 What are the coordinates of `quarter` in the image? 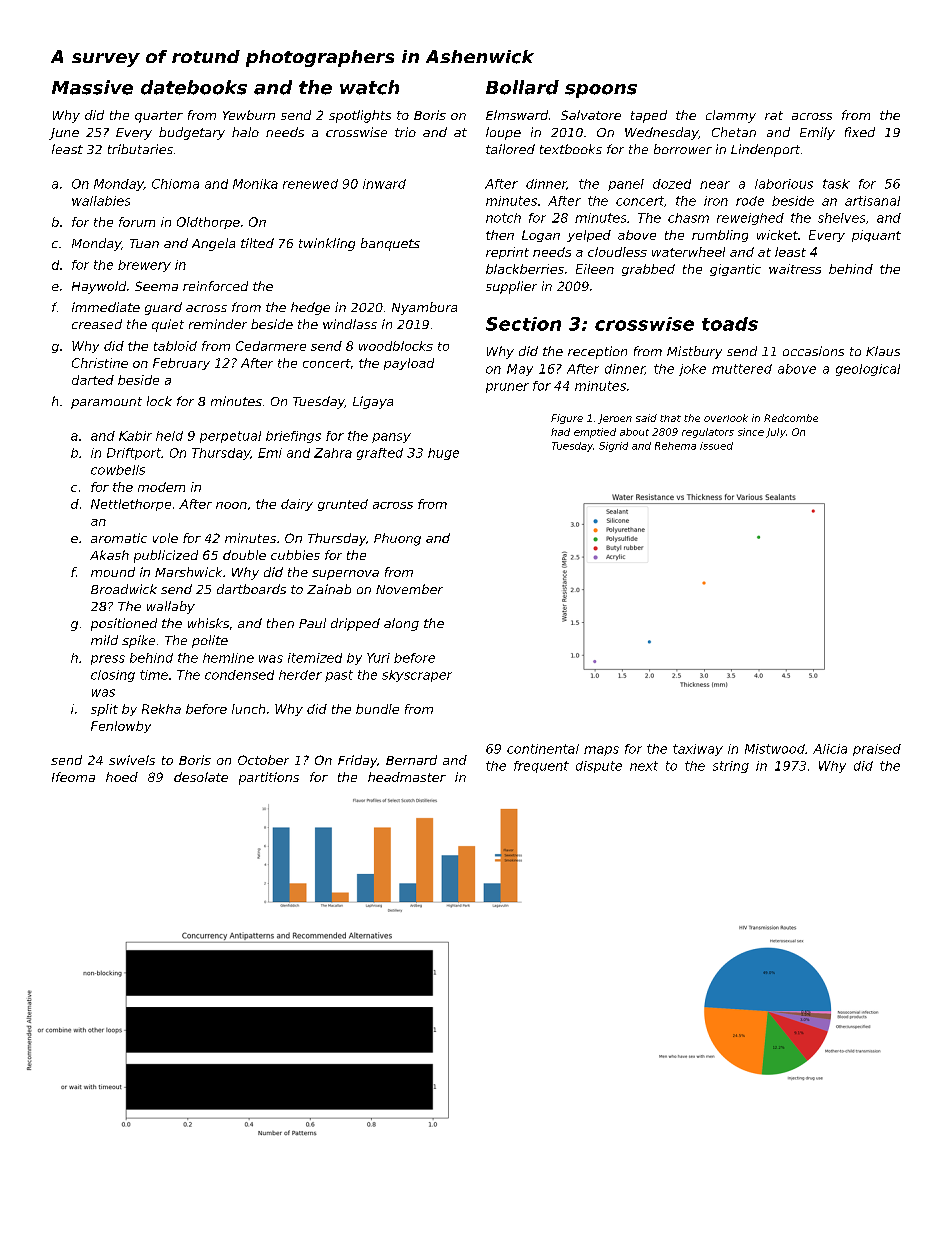 It's located at (159, 117).
